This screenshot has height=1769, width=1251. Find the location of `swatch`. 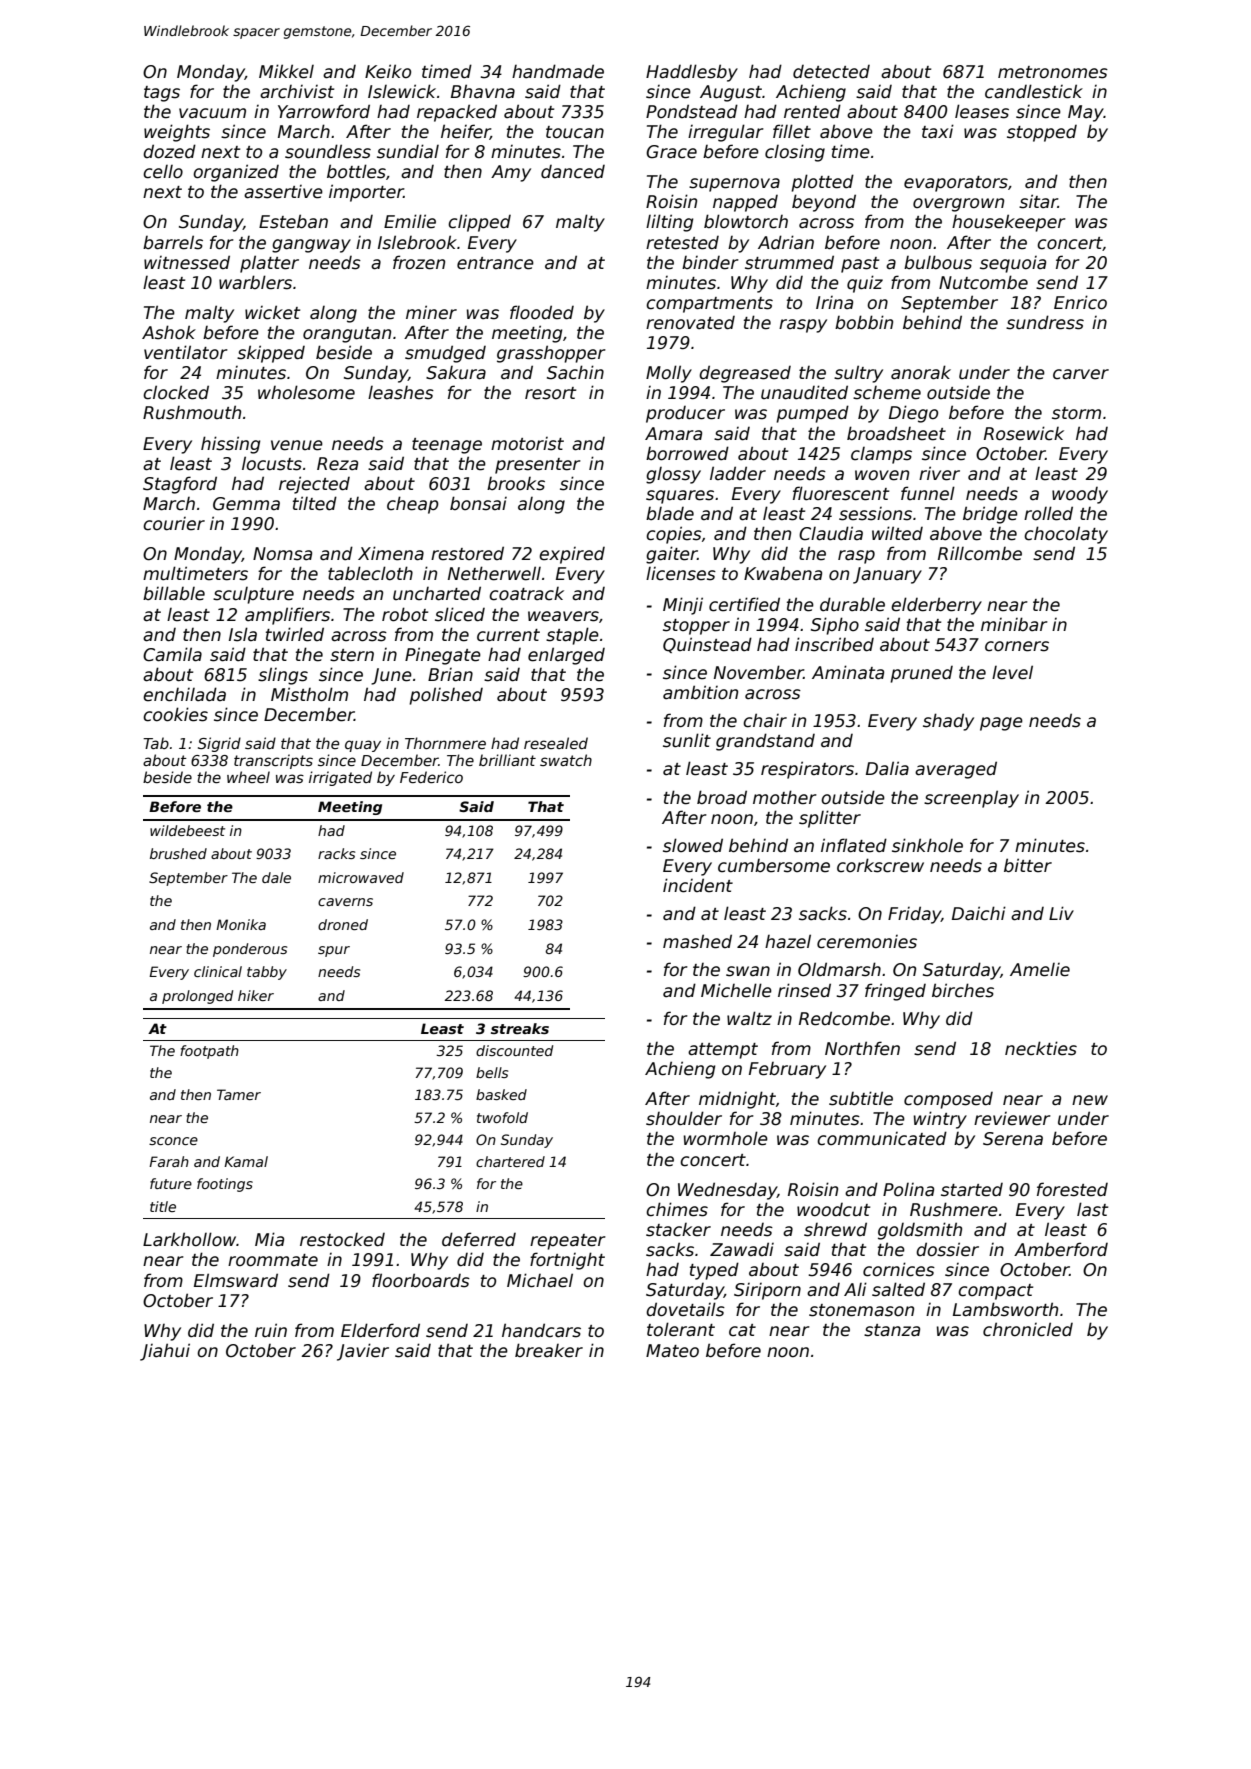

swatch is located at coordinates (566, 760).
